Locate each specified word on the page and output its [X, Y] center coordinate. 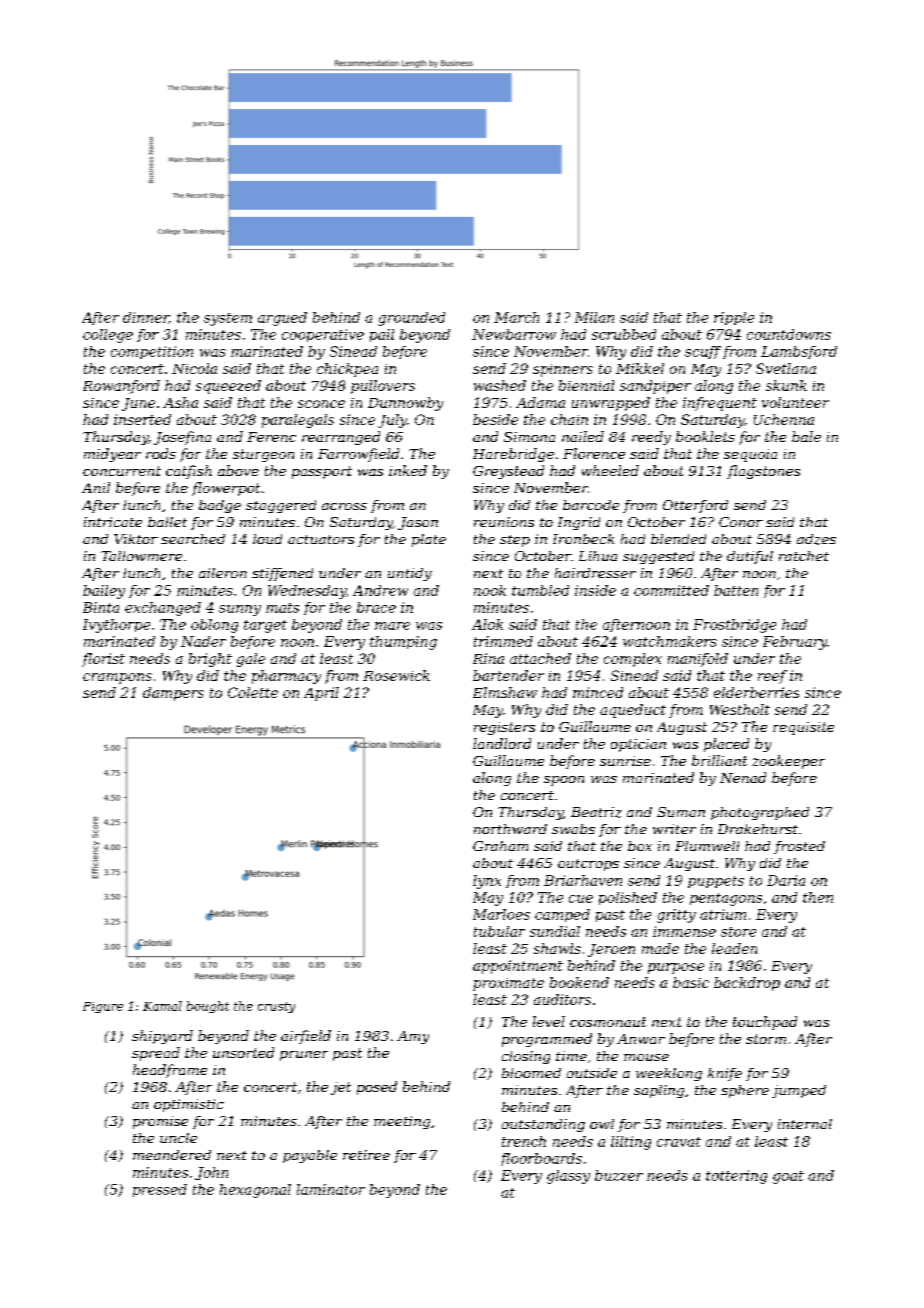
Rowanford [121, 387]
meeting [402, 1122]
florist [103, 660]
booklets [705, 436]
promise [160, 1122]
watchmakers [670, 641]
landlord [502, 743]
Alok [487, 624]
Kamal [162, 1006]
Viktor [136, 539]
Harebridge [513, 455]
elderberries [756, 692]
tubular [499, 931]
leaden [734, 948]
